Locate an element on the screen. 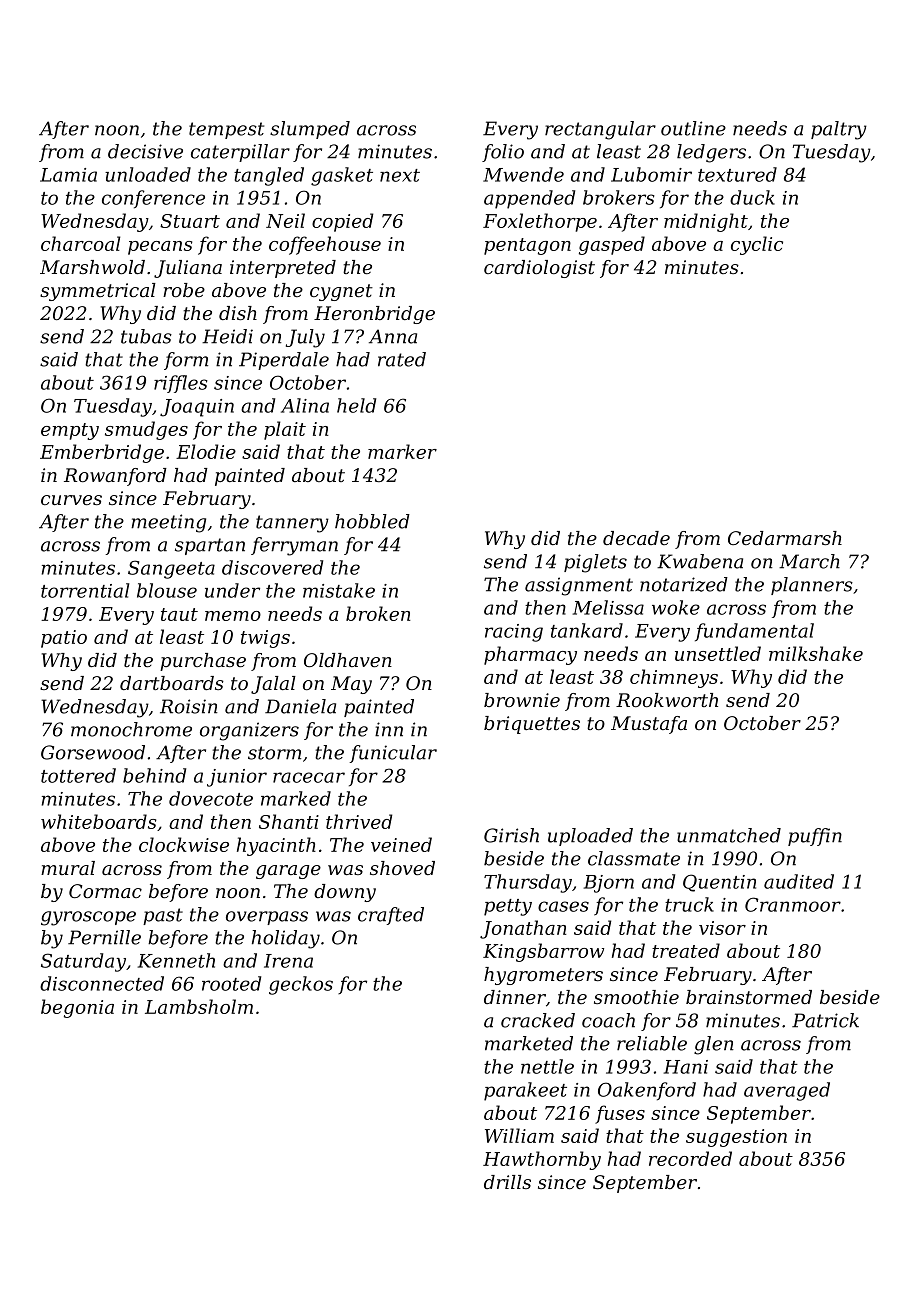 The height and width of the screenshot is (1308, 924). smoothie is located at coordinates (636, 997).
